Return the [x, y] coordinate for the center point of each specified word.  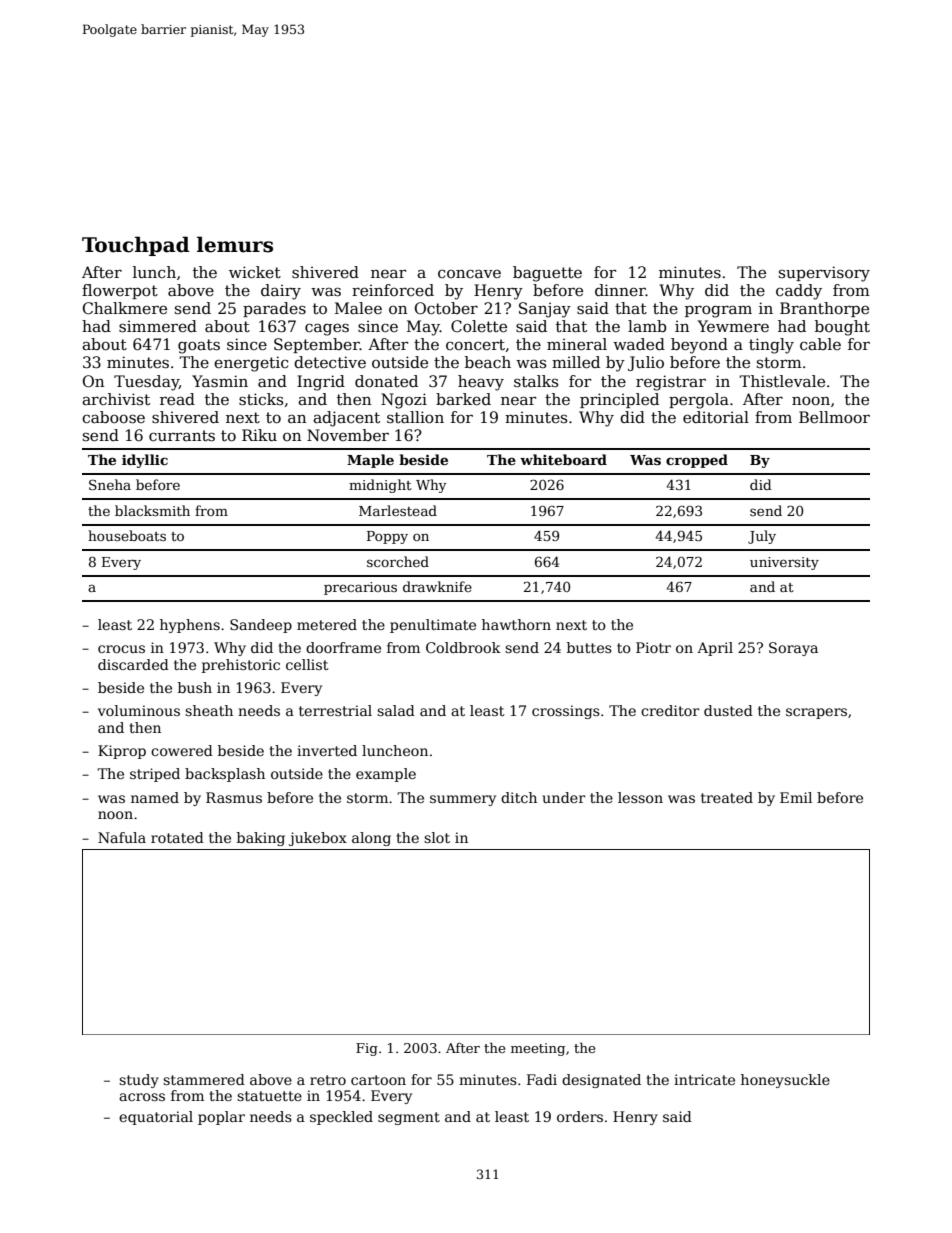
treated [727, 797]
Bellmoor [834, 417]
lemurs [235, 244]
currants [182, 436]
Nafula [122, 837]
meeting [538, 1049]
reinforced [393, 290]
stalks [536, 381]
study [139, 1081]
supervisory [824, 274]
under [564, 797]
